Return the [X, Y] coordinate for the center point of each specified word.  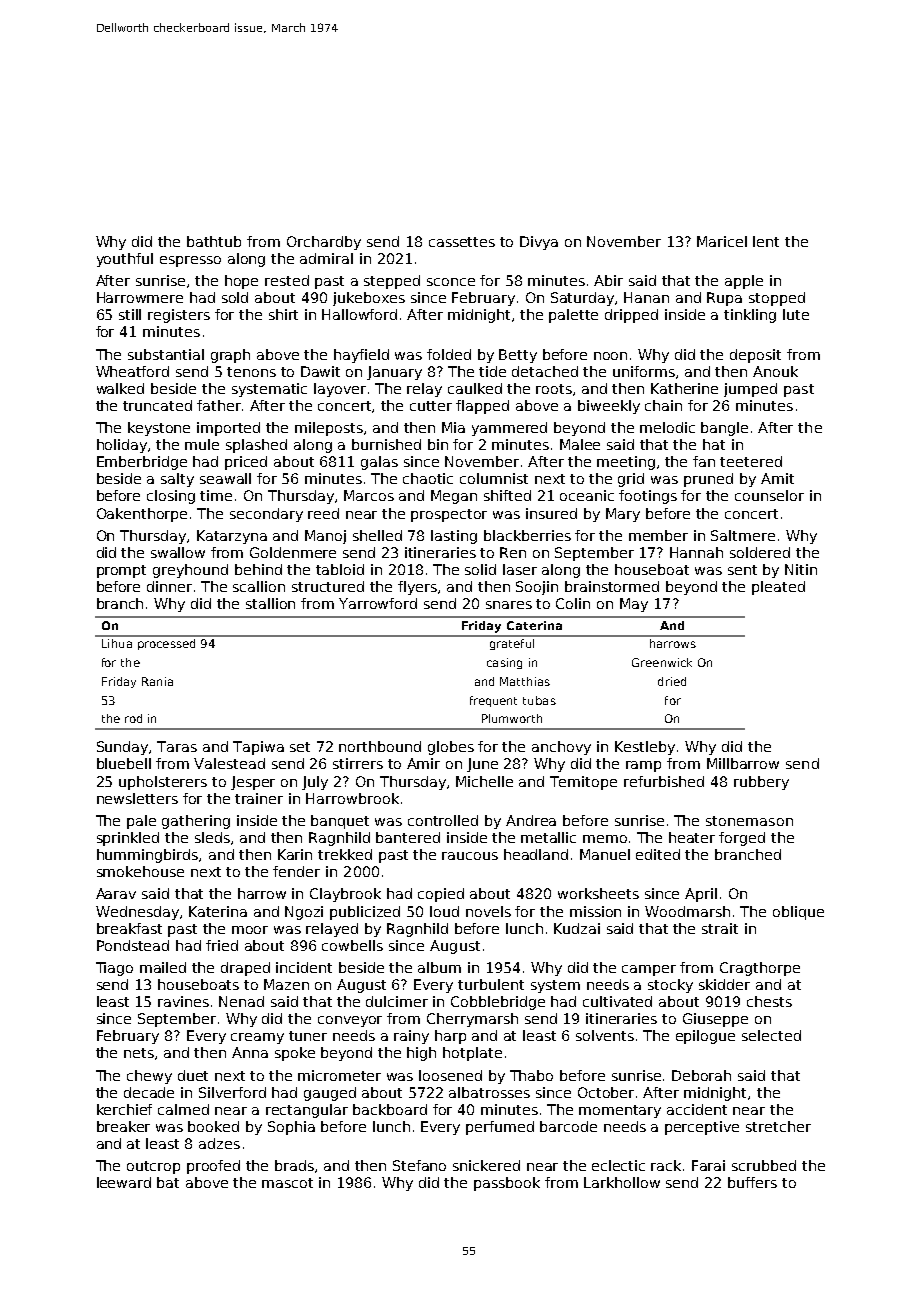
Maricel [722, 241]
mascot [287, 1183]
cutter [431, 406]
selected [771, 1035]
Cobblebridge [498, 1003]
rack [666, 1165]
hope [241, 282]
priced [246, 463]
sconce [451, 282]
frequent [493, 701]
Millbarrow [743, 763]
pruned [708, 480]
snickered [486, 1165]
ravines [183, 1001]
